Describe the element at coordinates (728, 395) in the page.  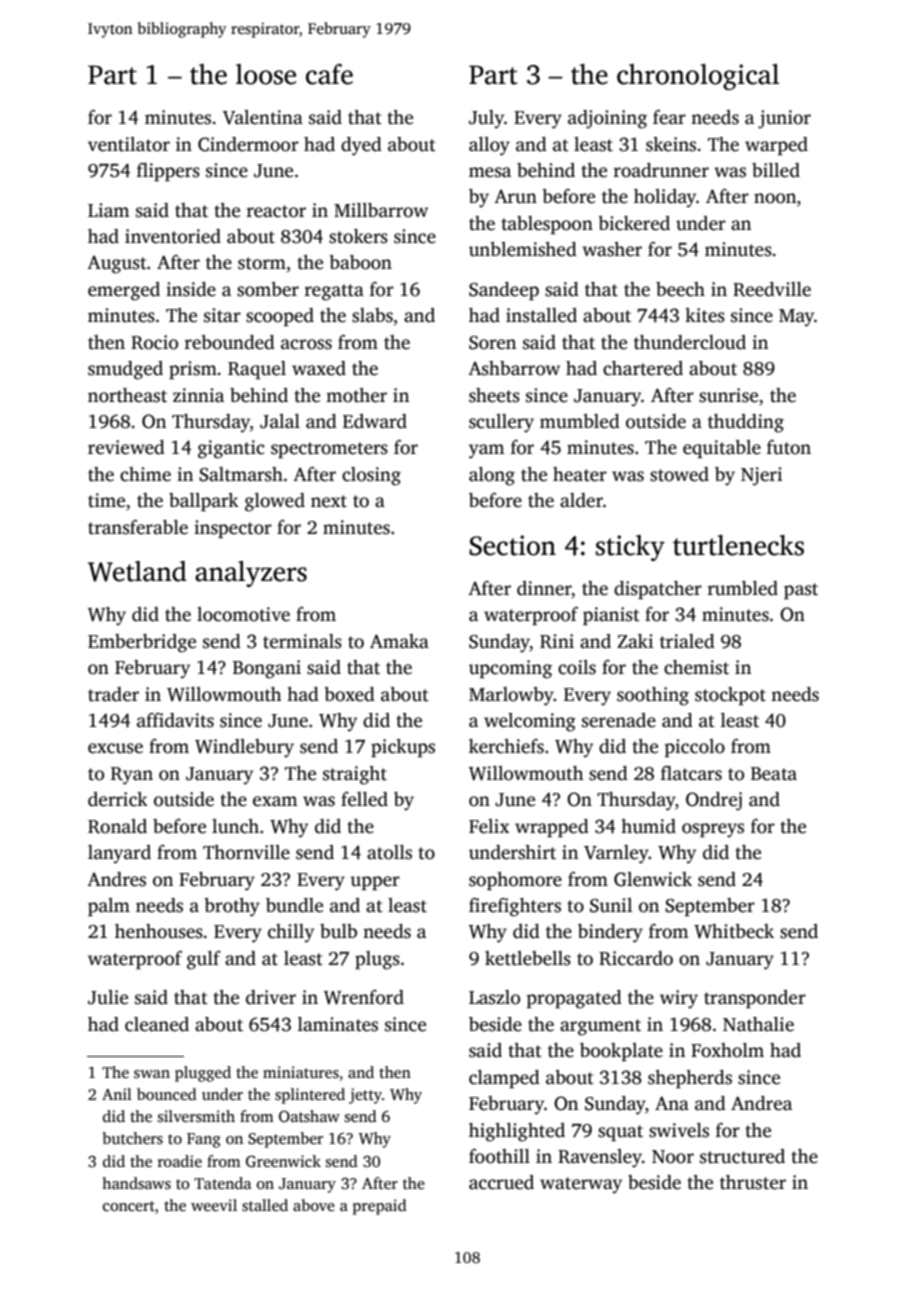
I see `sunrise` at that location.
